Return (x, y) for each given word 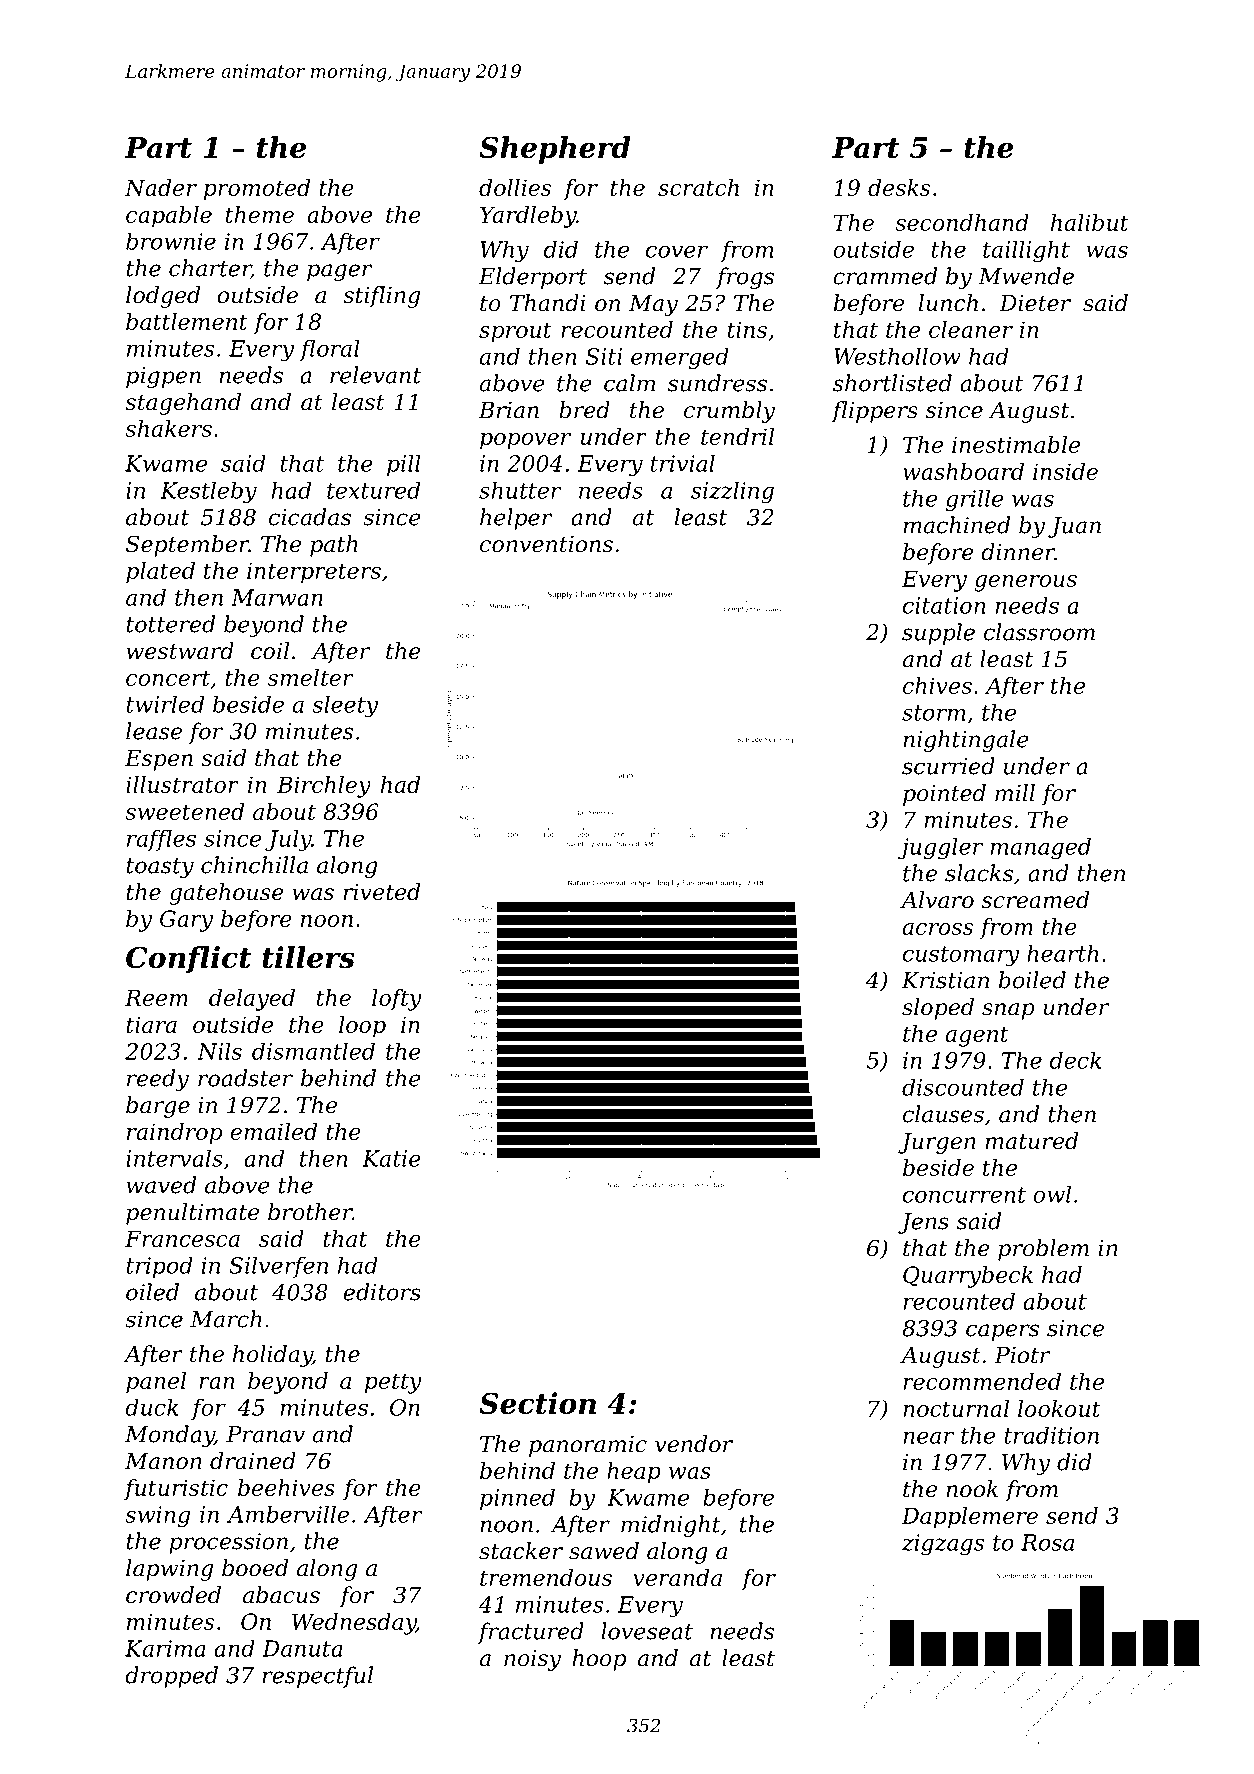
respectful (317, 1677)
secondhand (962, 222)
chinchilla (254, 865)
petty (393, 1383)
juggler (940, 848)
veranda (677, 1577)
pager (340, 272)
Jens (923, 1223)
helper (516, 519)
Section (537, 1403)
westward (180, 651)
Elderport (533, 278)
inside (1065, 471)
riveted (381, 892)
